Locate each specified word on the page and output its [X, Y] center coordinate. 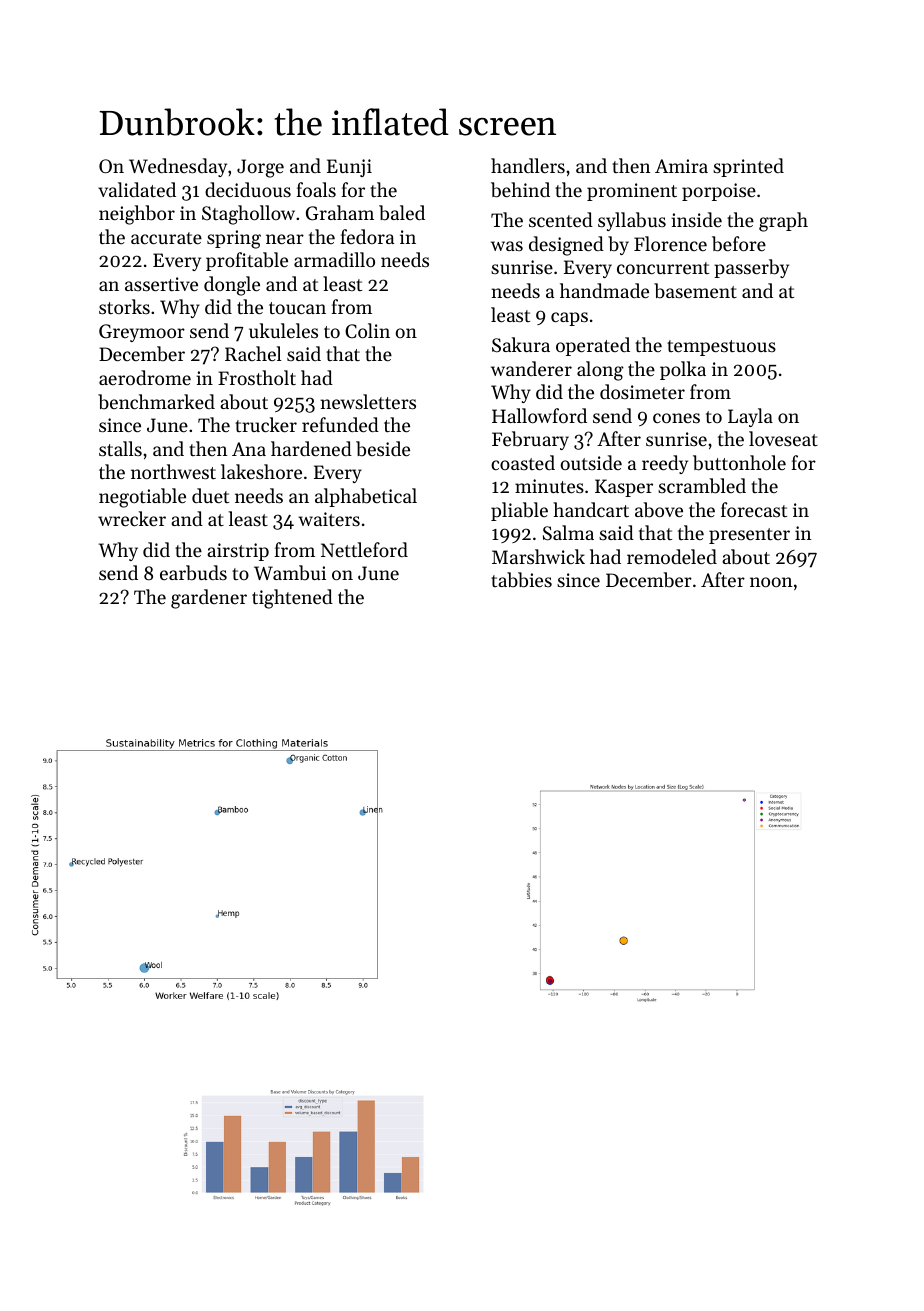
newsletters [368, 401]
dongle [232, 286]
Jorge [260, 168]
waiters [329, 519]
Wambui [290, 573]
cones [676, 418]
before [739, 244]
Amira [681, 166]
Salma [568, 533]
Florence [670, 243]
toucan [297, 308]
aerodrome [145, 377]
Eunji [349, 168]
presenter [749, 536]
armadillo [334, 259]
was [507, 246]
